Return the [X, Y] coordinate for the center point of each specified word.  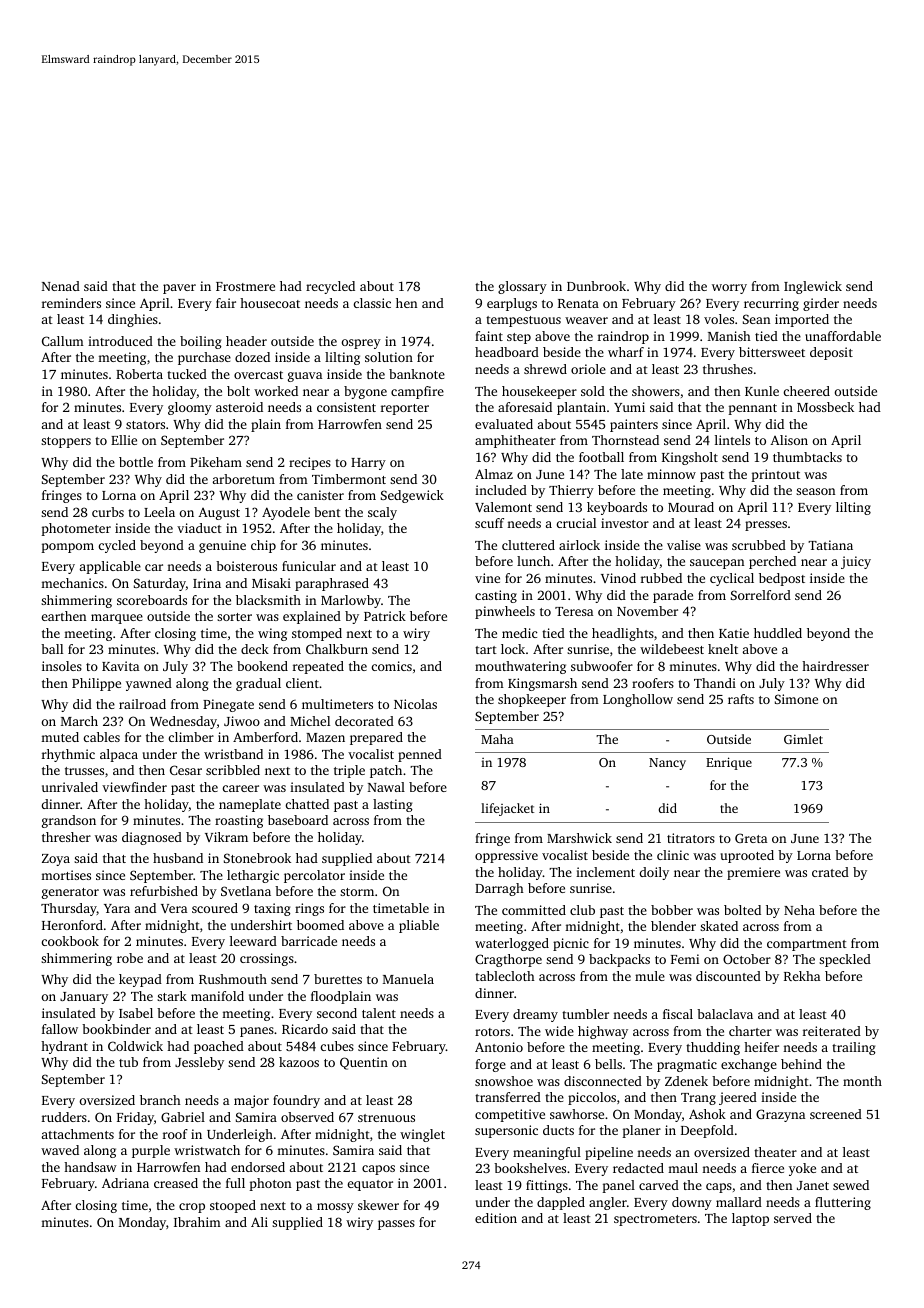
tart [486, 650]
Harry [368, 464]
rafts [741, 699]
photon [270, 1184]
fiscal [678, 1014]
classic [372, 303]
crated [830, 872]
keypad [140, 980]
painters [634, 425]
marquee [117, 619]
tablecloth [505, 976]
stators [145, 425]
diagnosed [152, 838]
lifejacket [507, 809]
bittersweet [772, 352]
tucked [187, 374]
